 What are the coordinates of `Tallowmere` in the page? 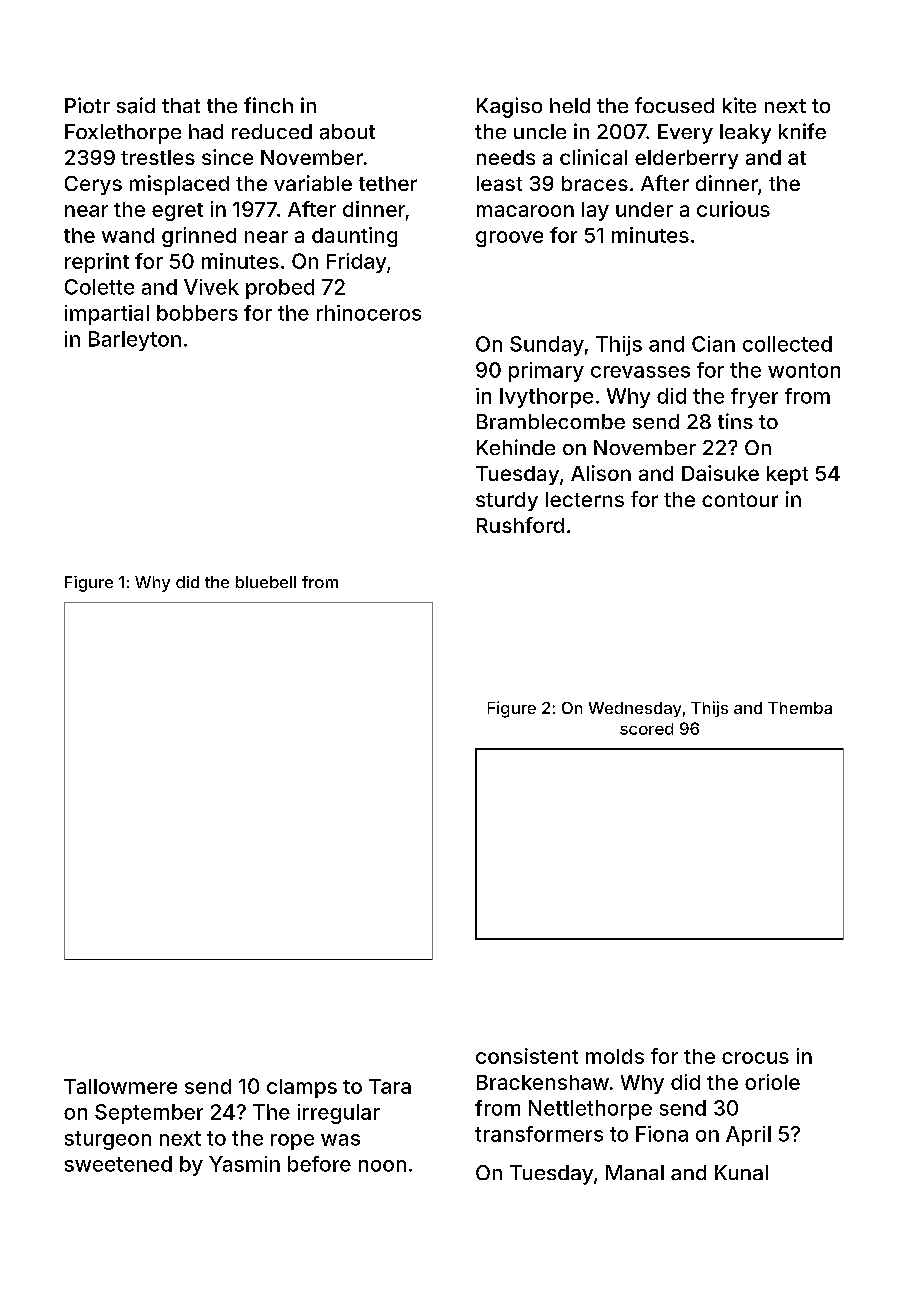 It's located at (120, 1086).
